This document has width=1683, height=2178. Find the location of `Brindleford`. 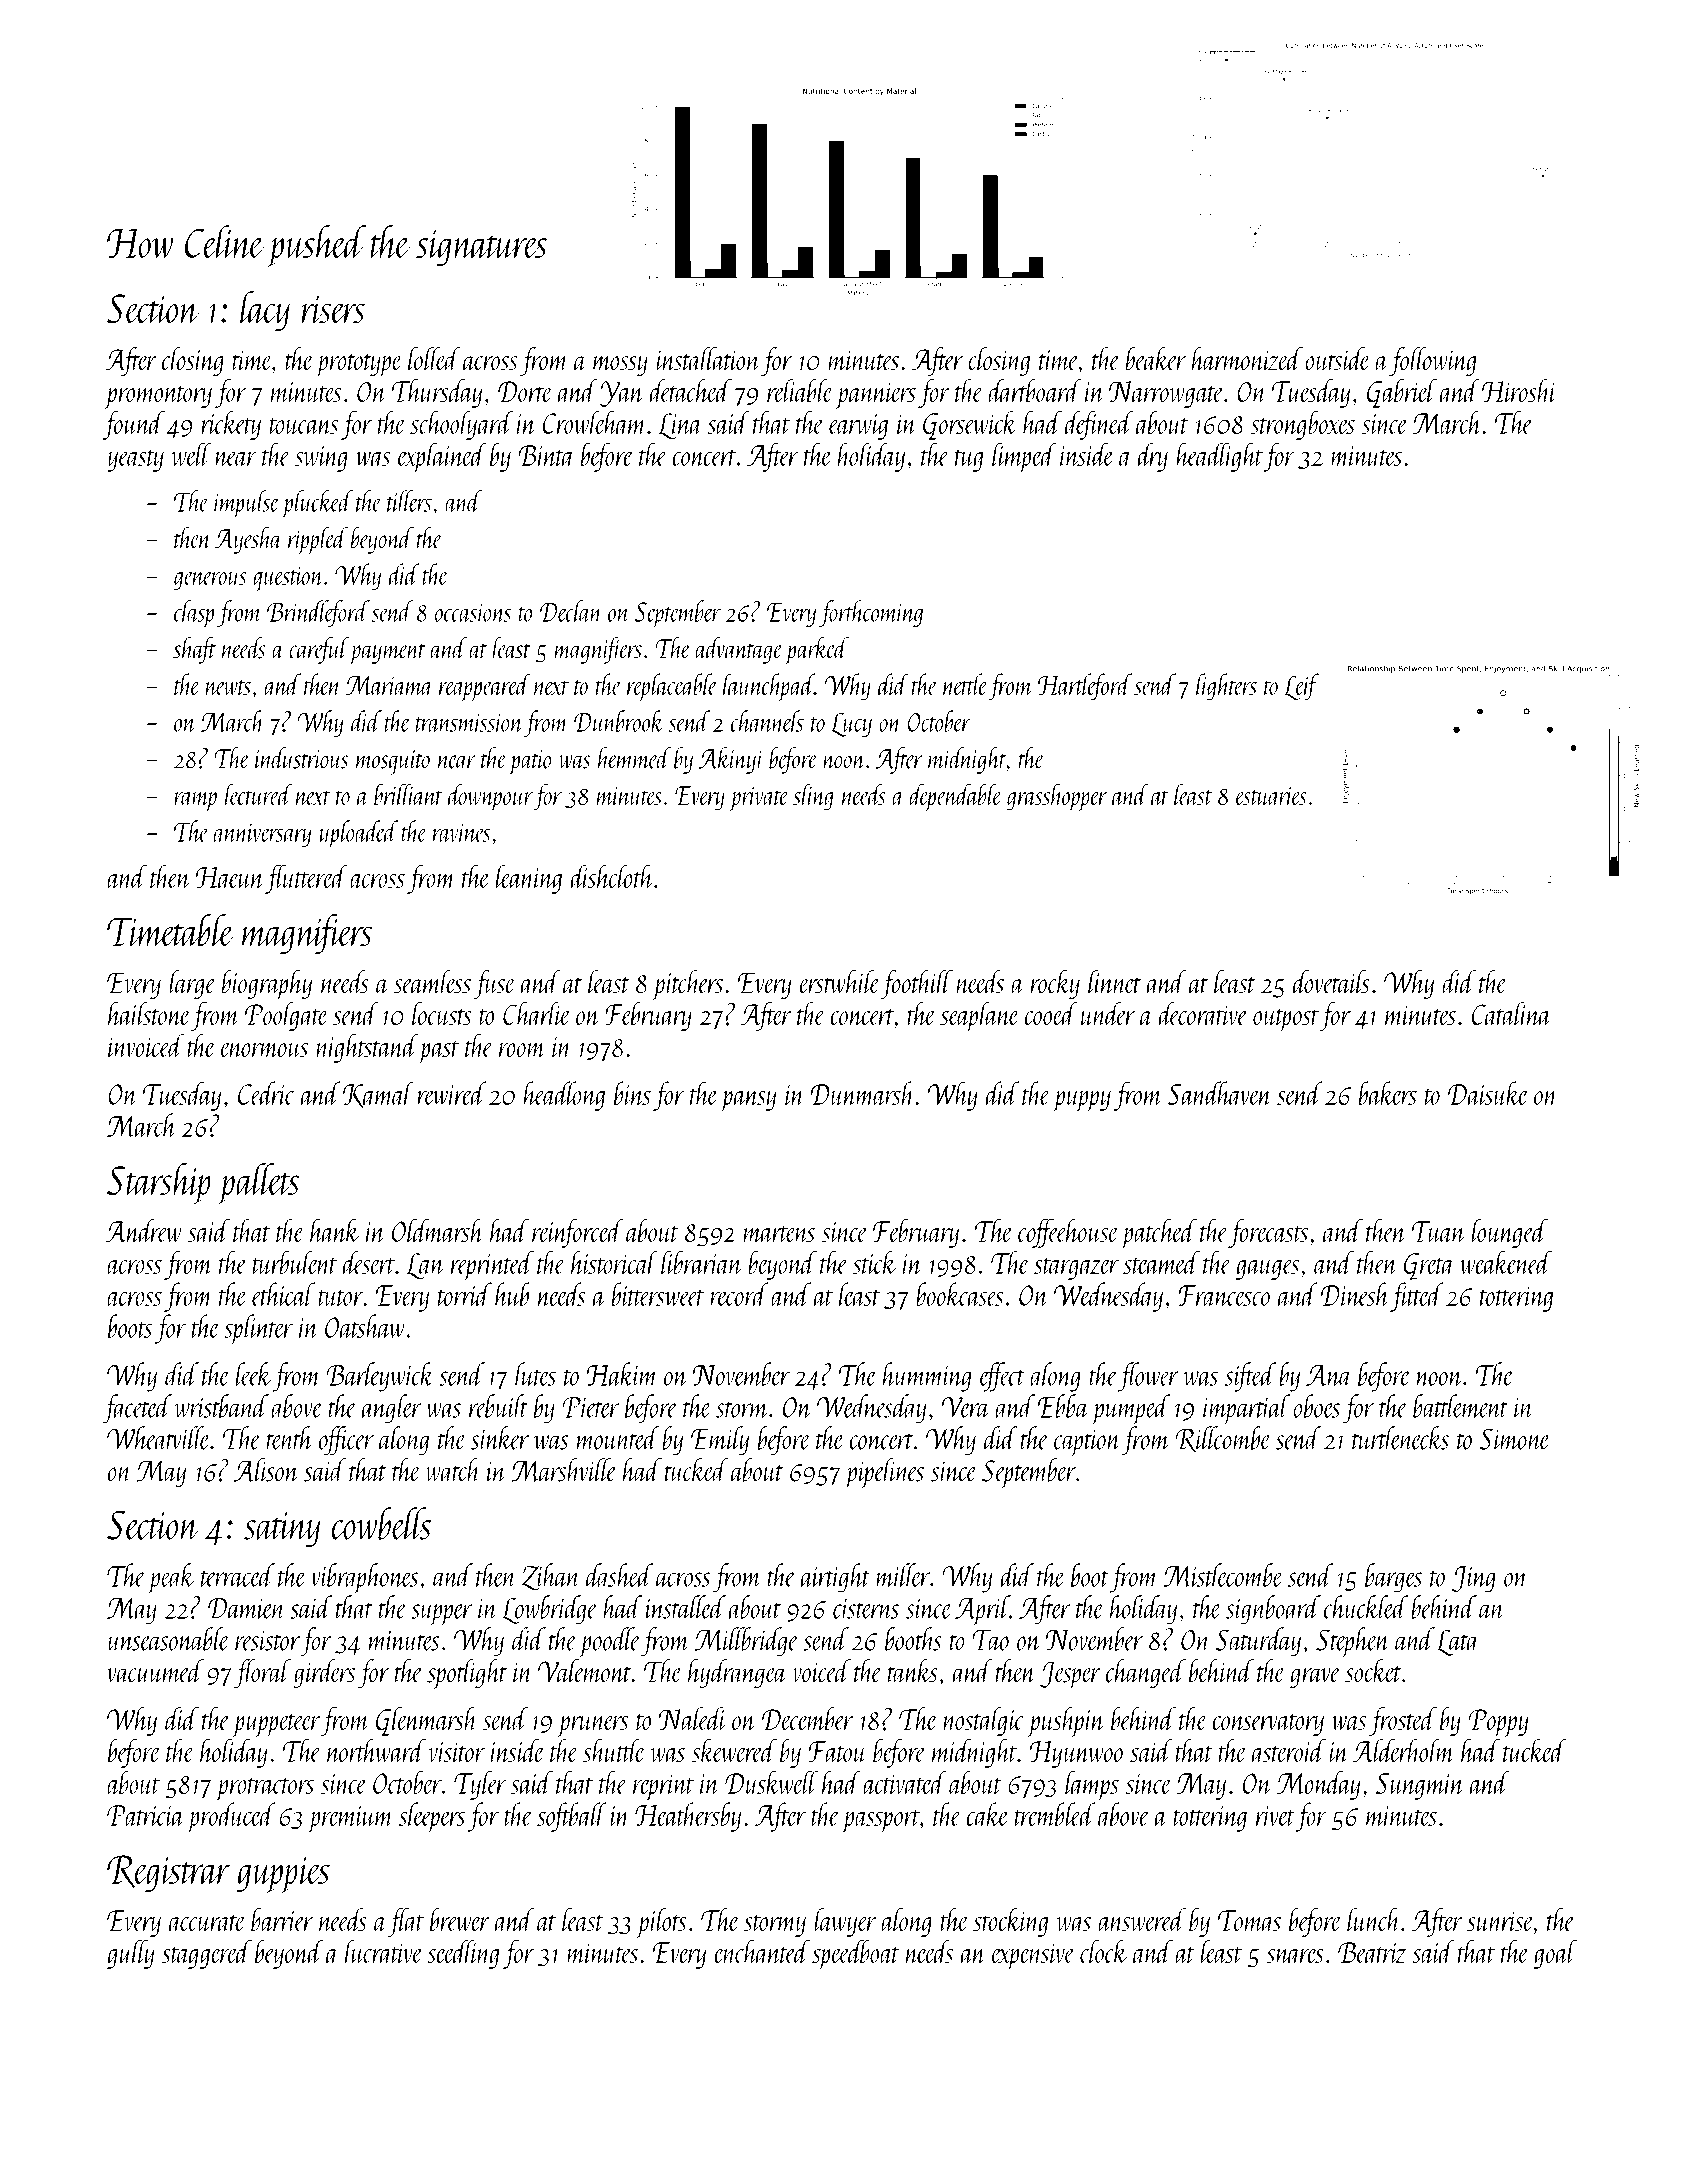

Brindleford is located at coordinates (318, 613).
